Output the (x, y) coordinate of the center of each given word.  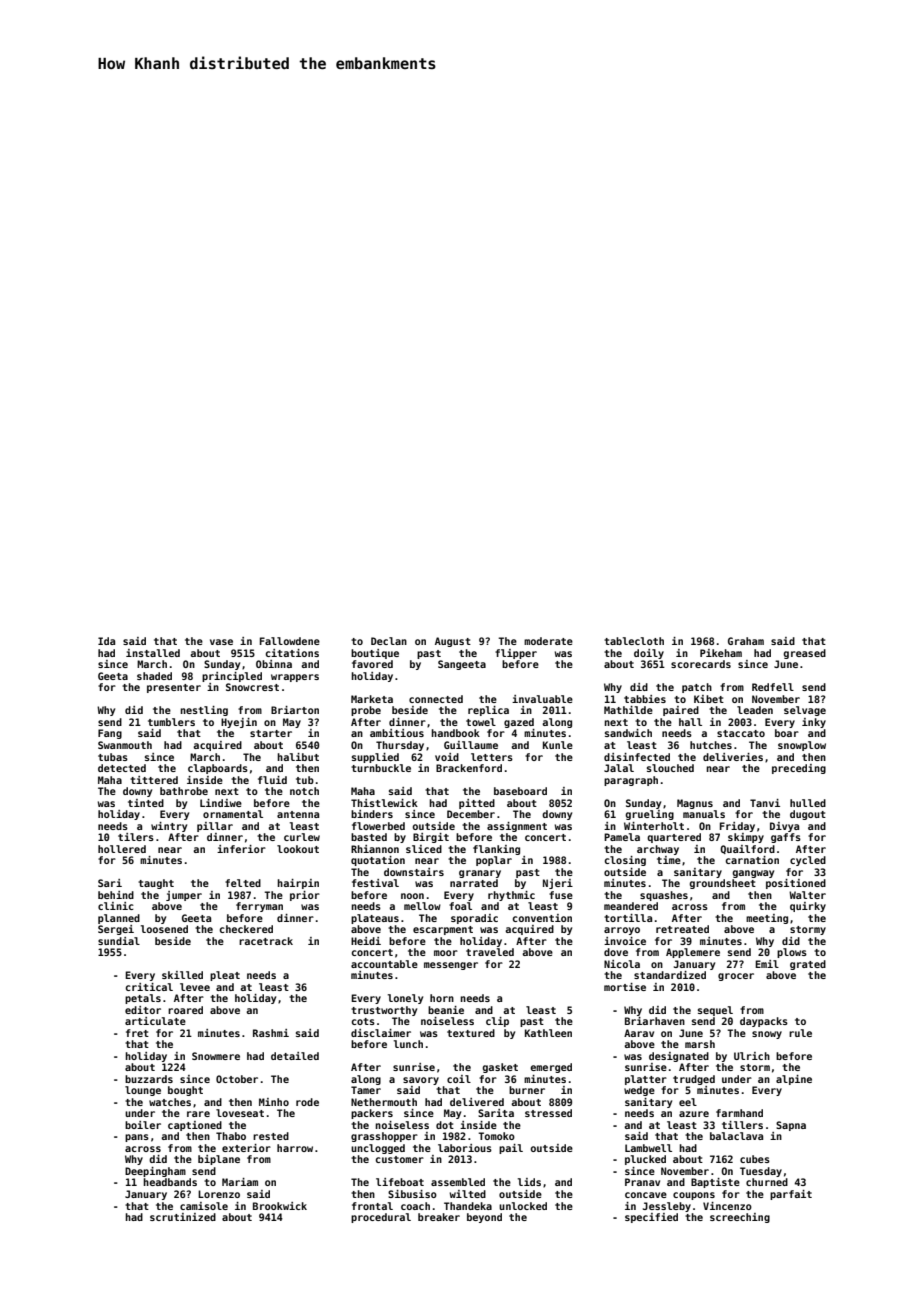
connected (436, 699)
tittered (154, 780)
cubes (755, 1159)
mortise (625, 987)
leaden (755, 710)
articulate (155, 1021)
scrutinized (183, 1217)
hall (690, 722)
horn (442, 998)
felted (243, 883)
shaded (154, 676)
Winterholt (654, 826)
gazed (519, 723)
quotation (378, 861)
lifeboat (400, 1182)
